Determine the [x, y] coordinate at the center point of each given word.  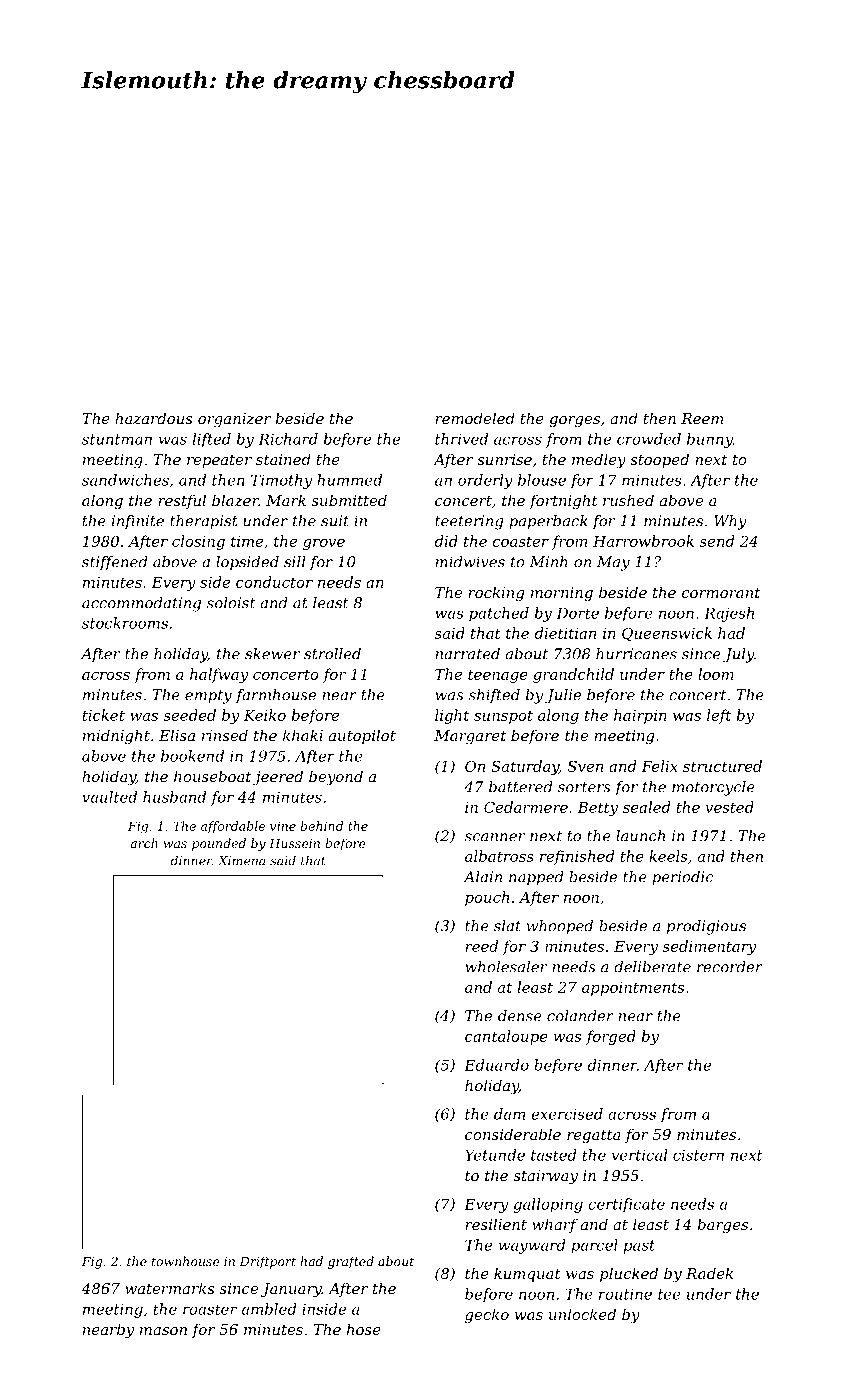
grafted [351, 1262]
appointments [633, 989]
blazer [235, 500]
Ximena [241, 861]
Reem [702, 418]
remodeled [475, 418]
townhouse [186, 1261]
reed [482, 946]
